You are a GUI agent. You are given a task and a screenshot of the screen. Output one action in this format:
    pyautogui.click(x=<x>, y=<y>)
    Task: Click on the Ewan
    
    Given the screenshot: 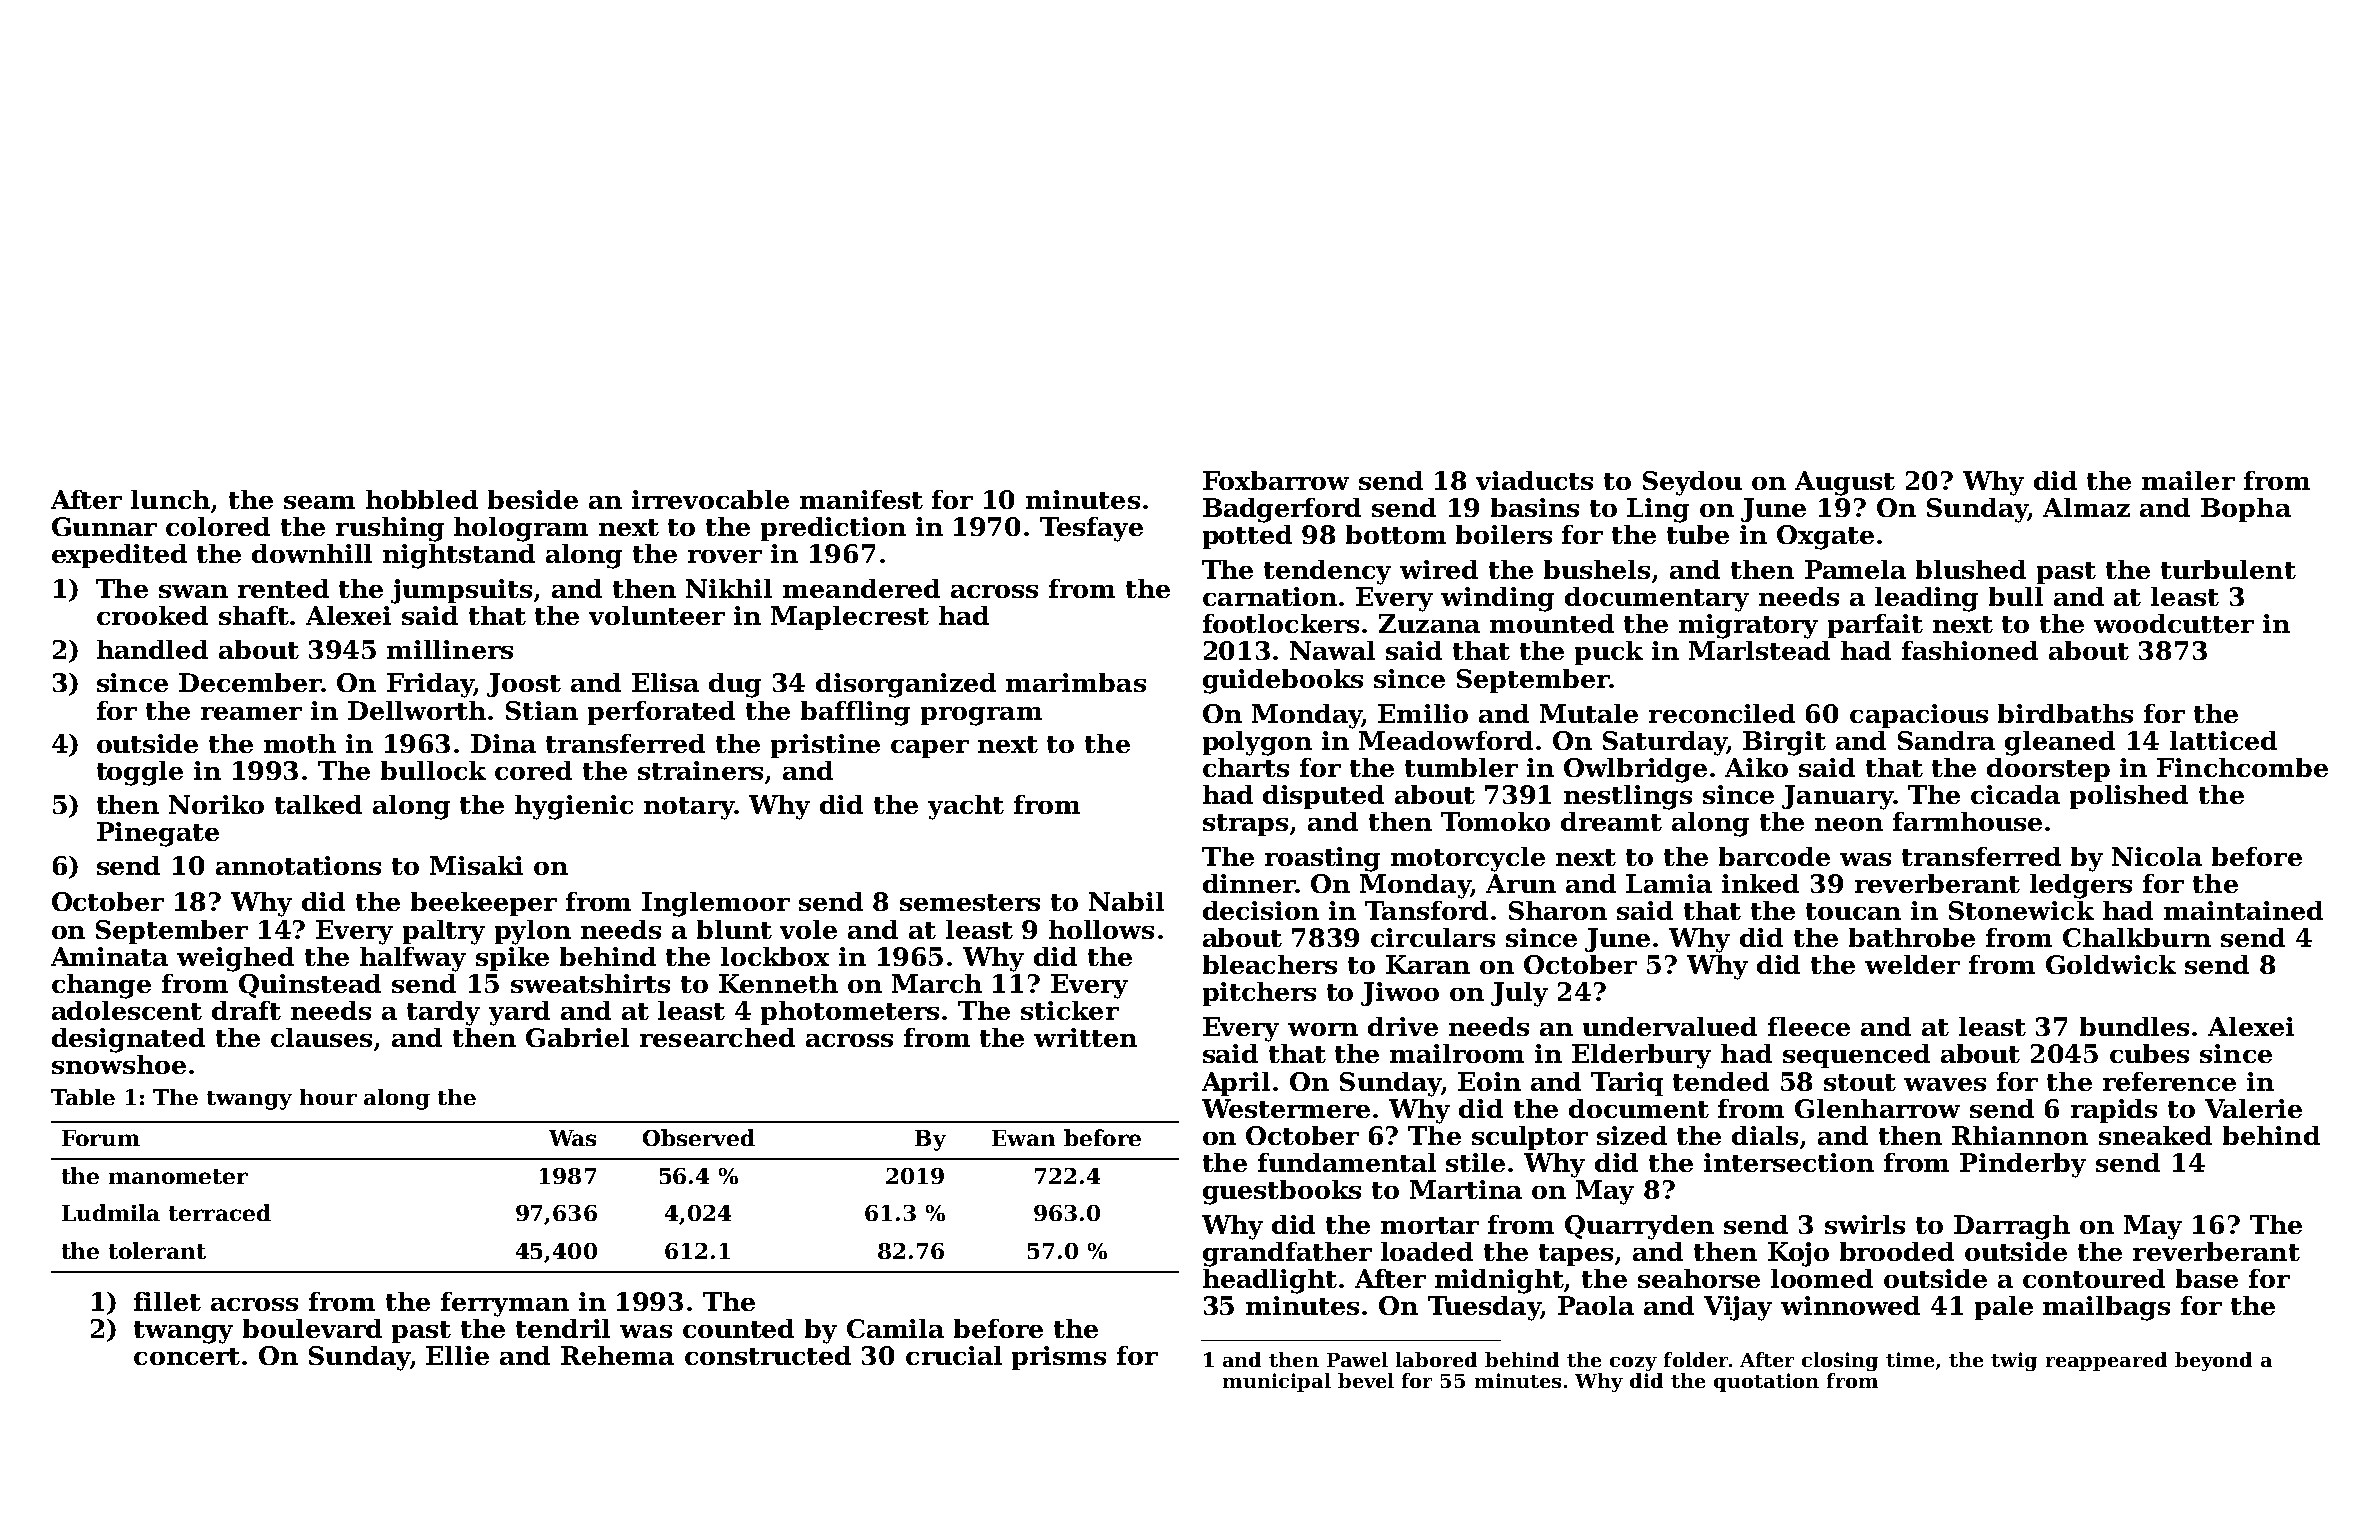 What is the action you would take?
    pyautogui.click(x=1023, y=1138)
